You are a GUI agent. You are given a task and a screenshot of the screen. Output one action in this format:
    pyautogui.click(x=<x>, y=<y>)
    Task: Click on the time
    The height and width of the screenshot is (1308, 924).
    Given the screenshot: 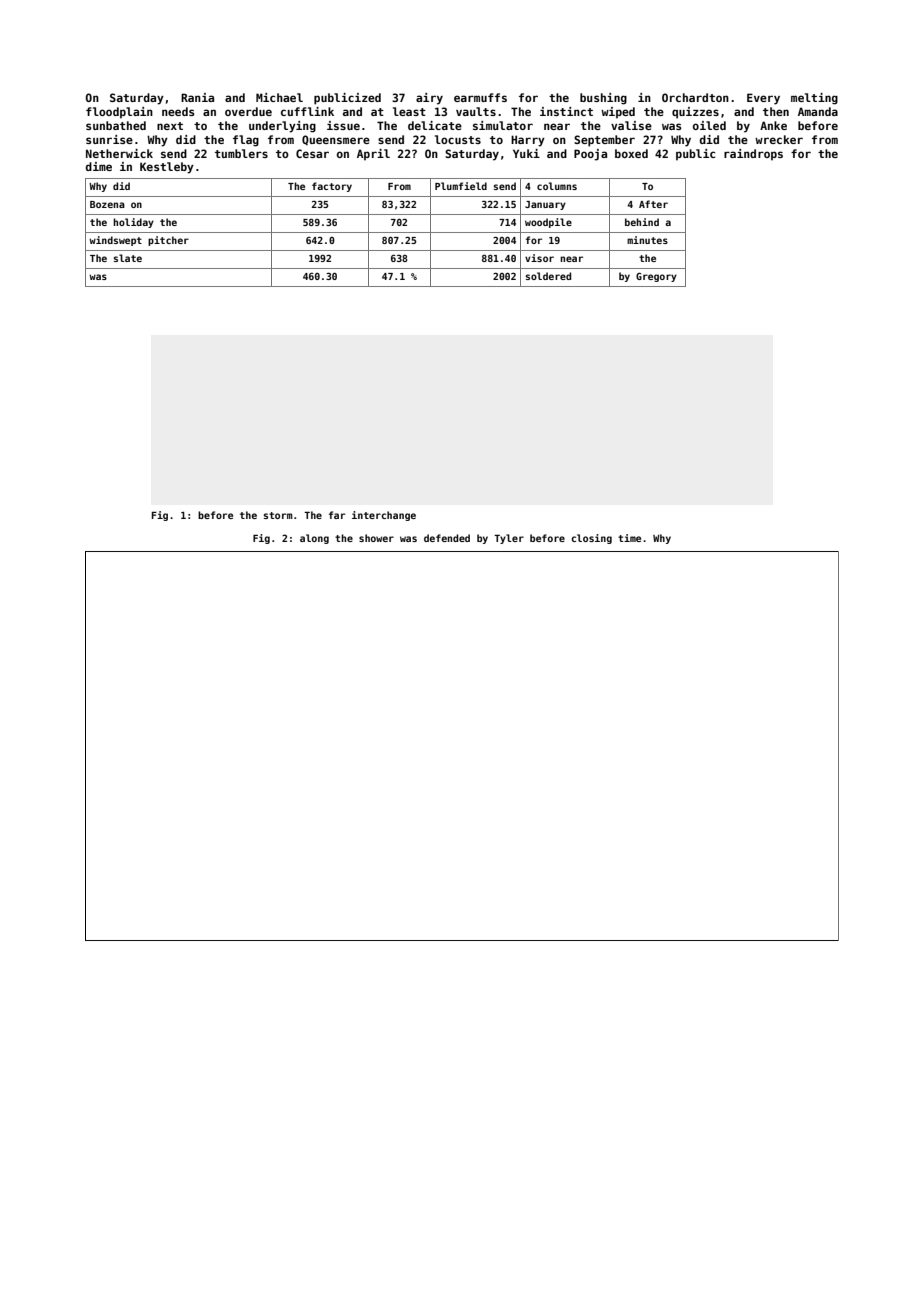 What is the action you would take?
    pyautogui.click(x=629, y=538)
